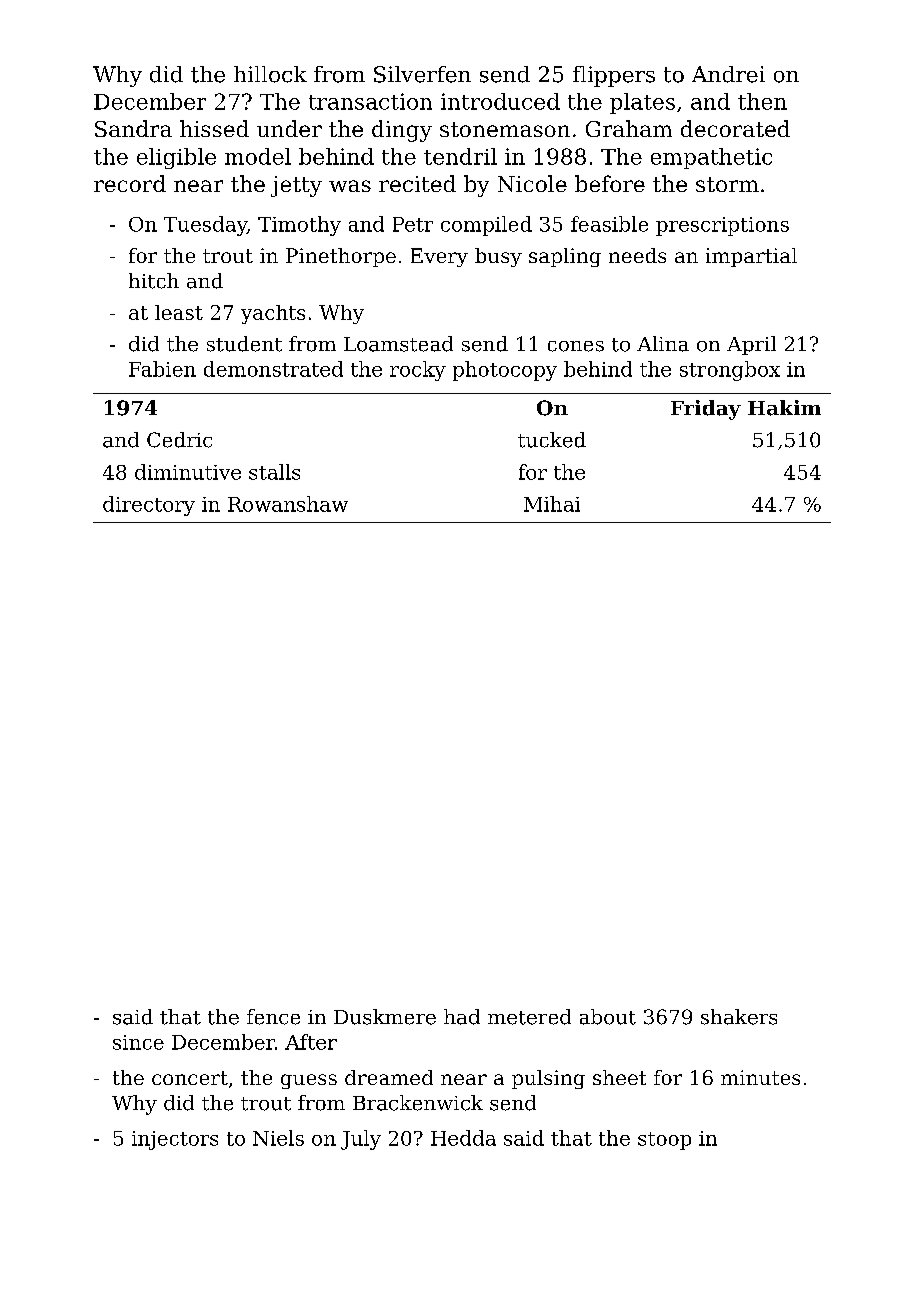 The image size is (924, 1314). I want to click on stoop, so click(664, 1141).
